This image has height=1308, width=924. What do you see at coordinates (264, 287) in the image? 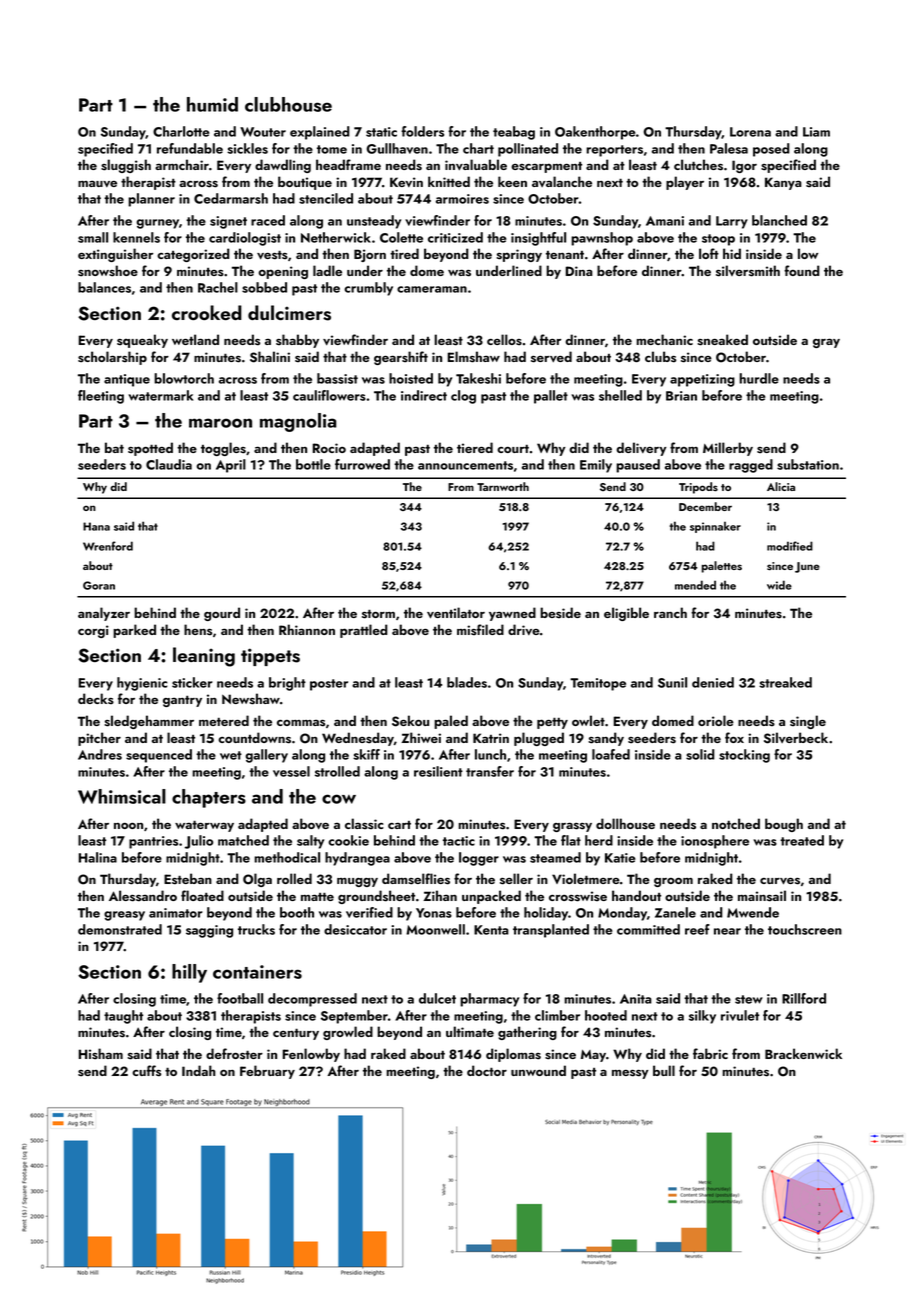
I see `sobbed` at bounding box center [264, 287].
